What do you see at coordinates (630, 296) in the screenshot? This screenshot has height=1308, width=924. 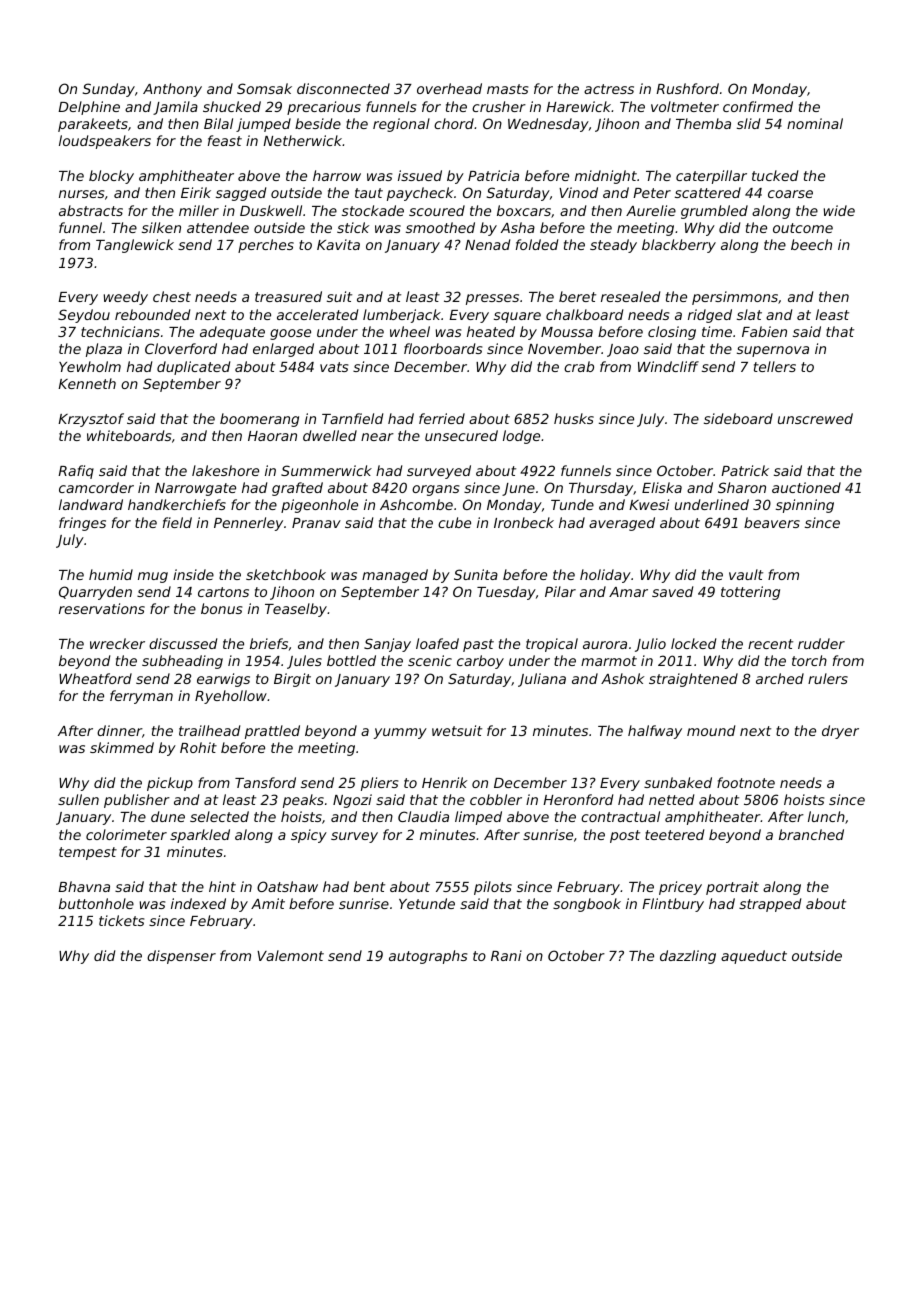 I see `resealed` at bounding box center [630, 296].
